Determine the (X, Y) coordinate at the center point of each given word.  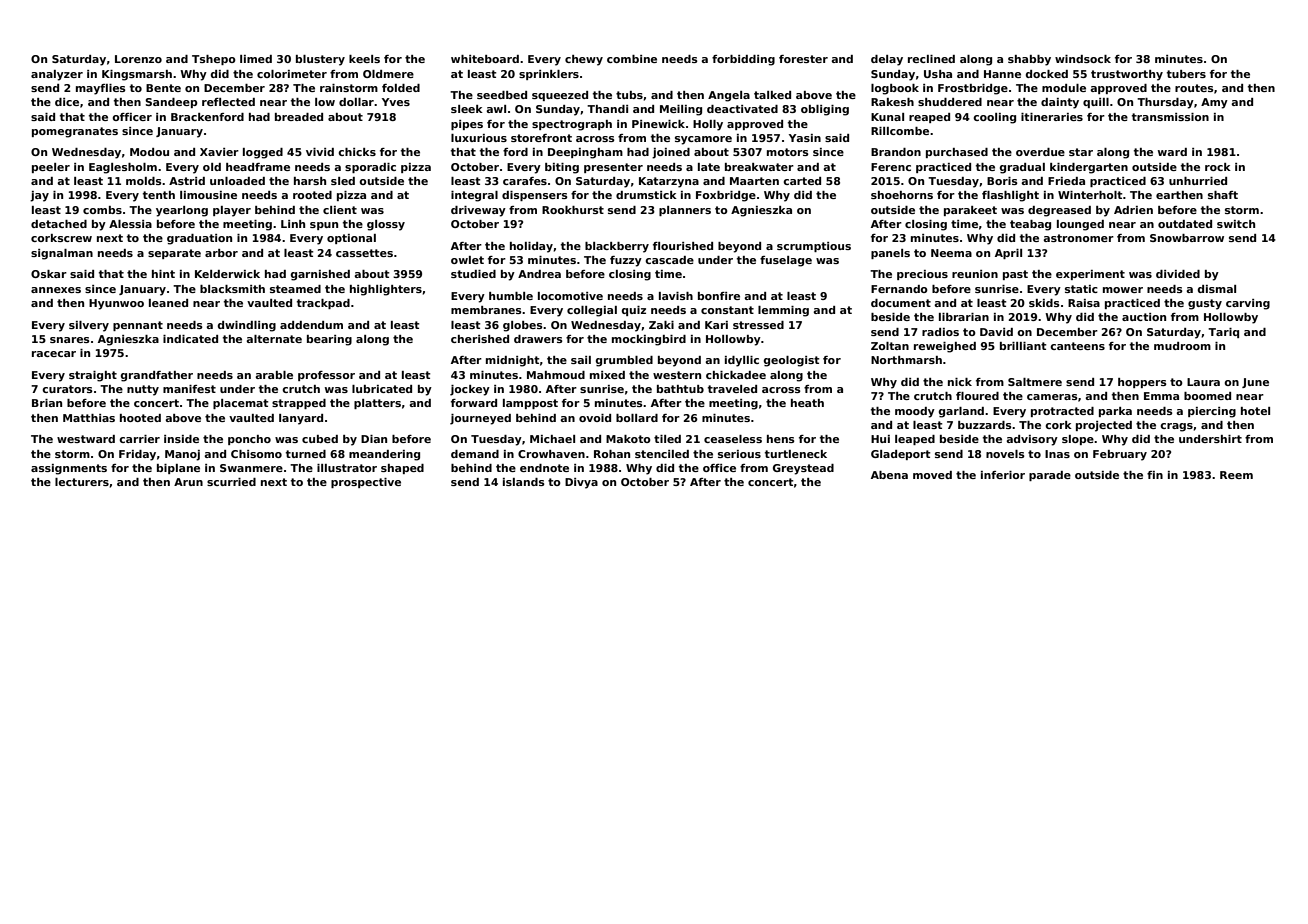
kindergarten (1089, 168)
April (1008, 254)
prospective (366, 483)
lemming (783, 311)
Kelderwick (227, 274)
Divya (581, 483)
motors (788, 152)
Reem (1236, 475)
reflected (228, 102)
